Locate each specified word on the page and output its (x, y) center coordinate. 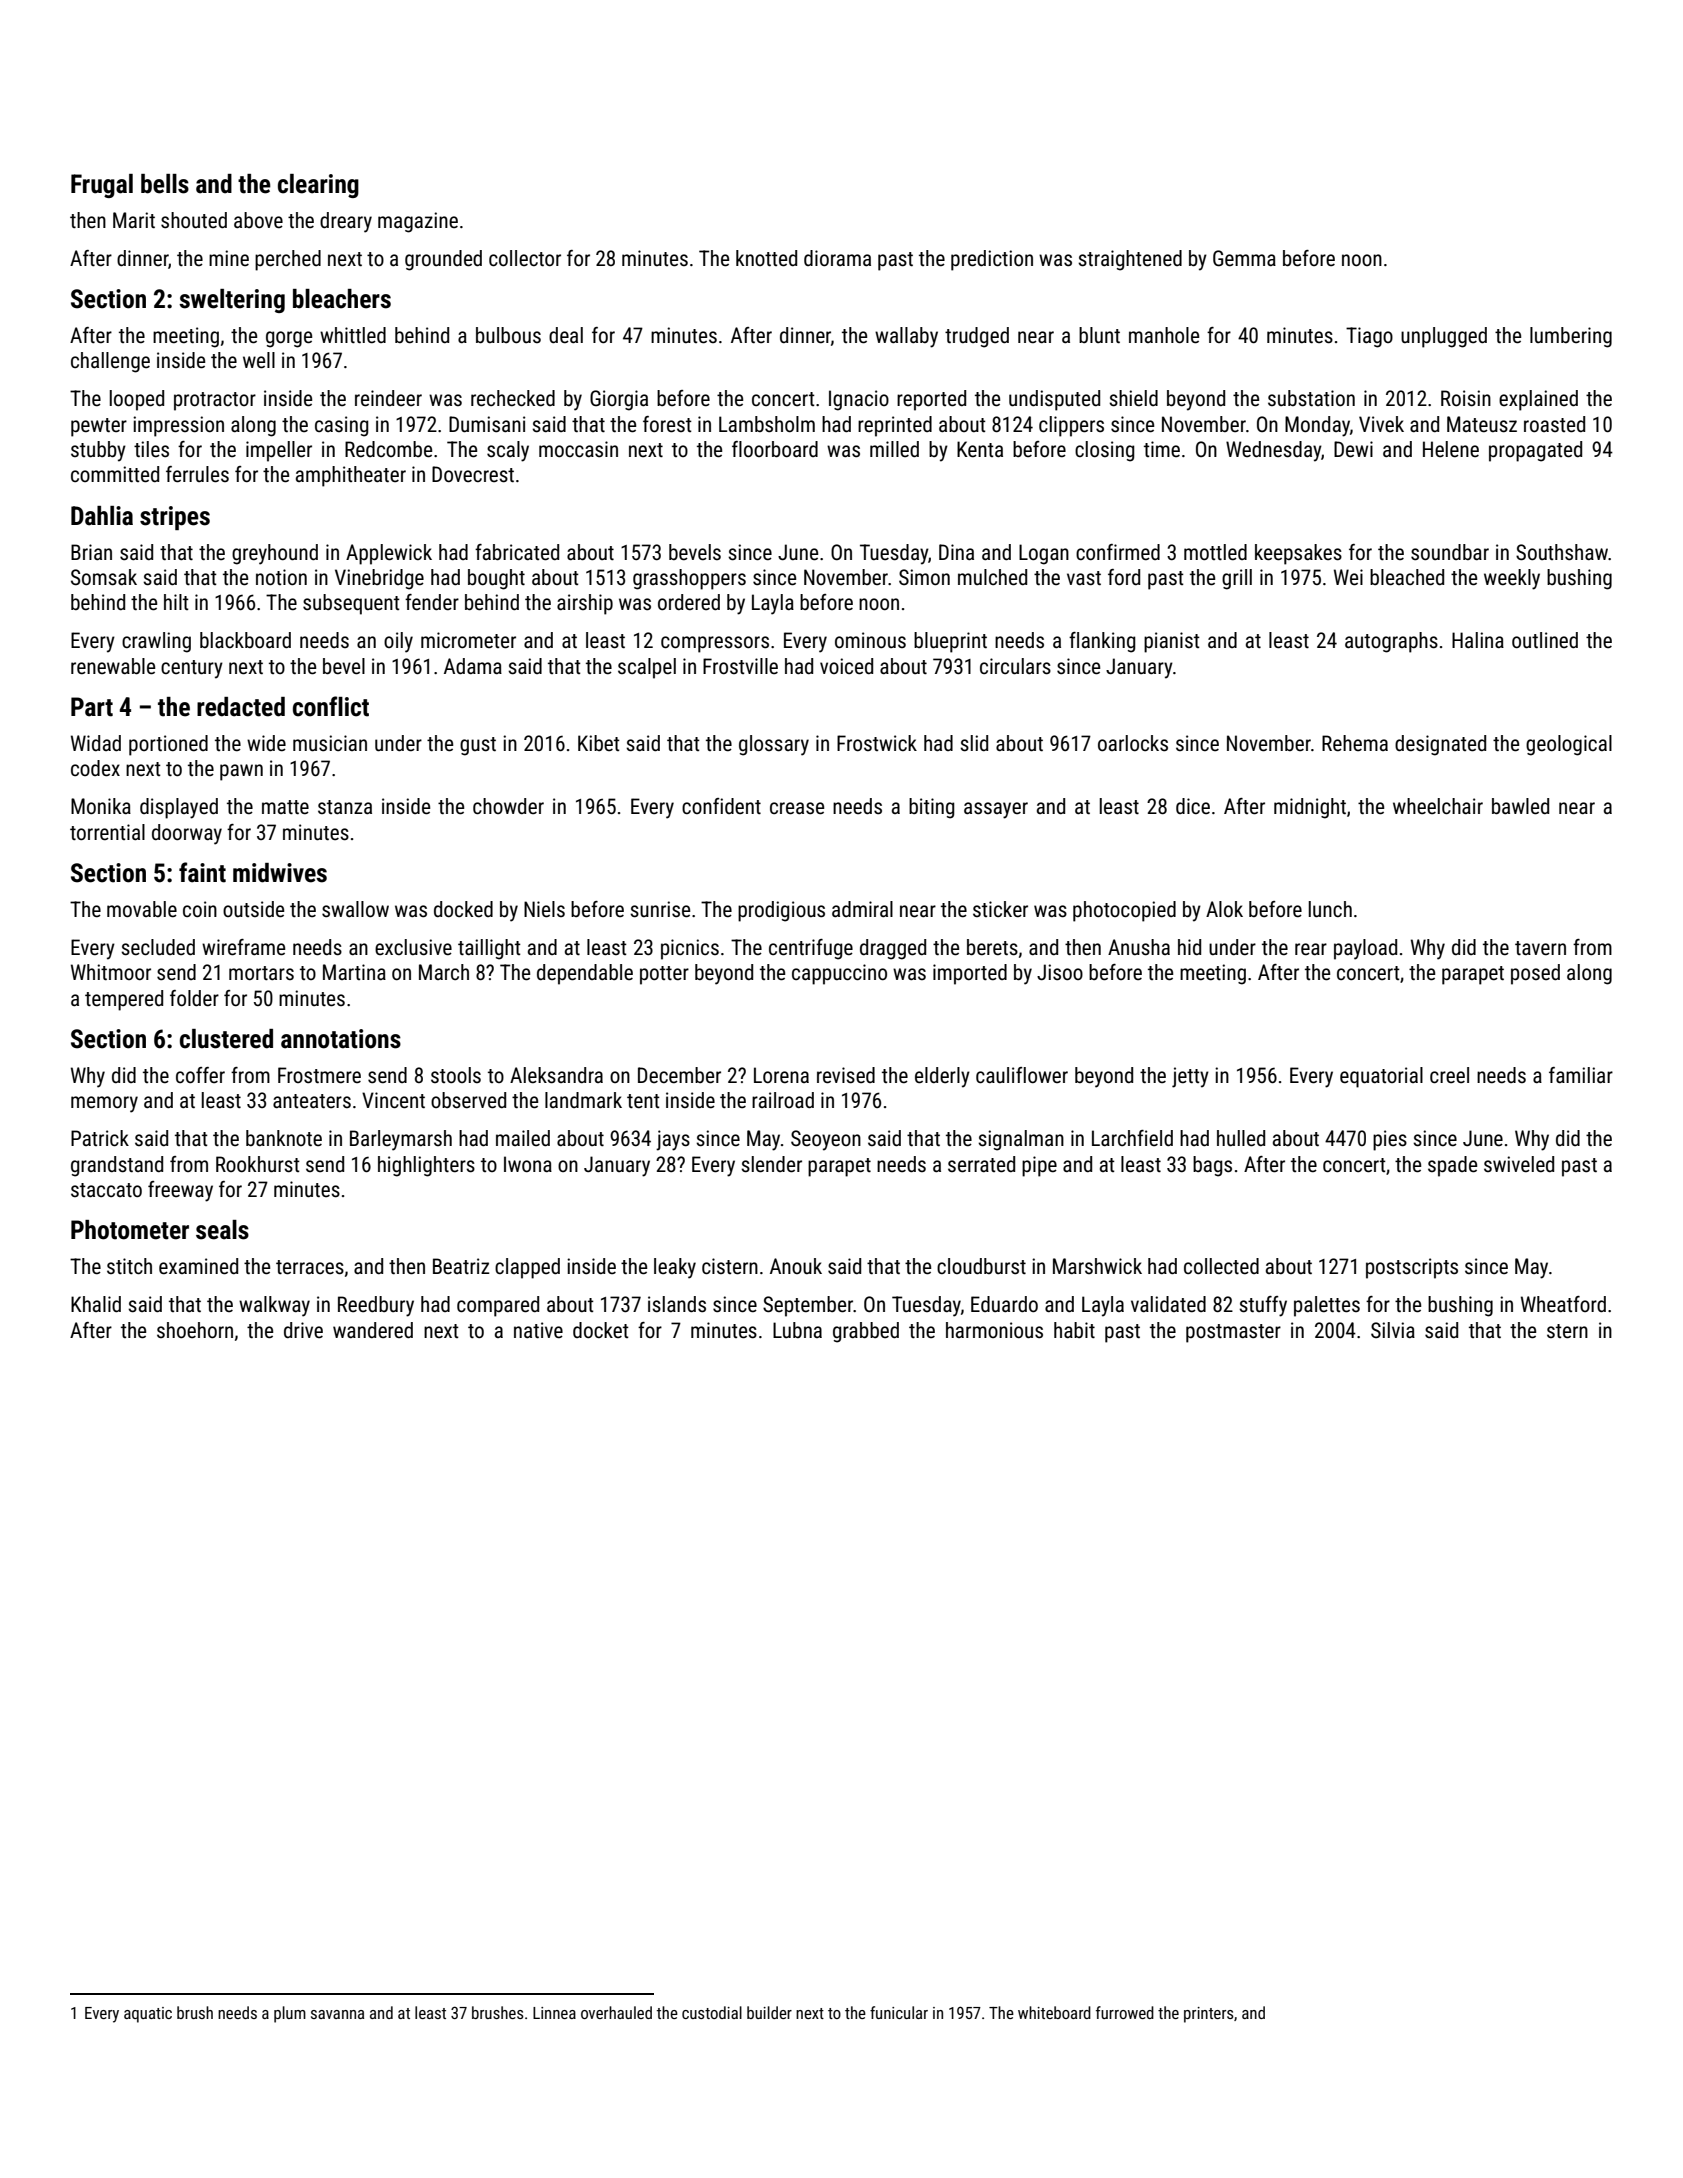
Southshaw (1562, 552)
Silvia (1393, 1330)
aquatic (148, 2015)
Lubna (797, 1330)
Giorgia (619, 400)
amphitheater (351, 476)
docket (601, 1330)
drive (303, 1330)
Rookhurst (258, 1164)
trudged (977, 337)
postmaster (1233, 1333)
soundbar (1450, 552)
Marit (134, 220)
